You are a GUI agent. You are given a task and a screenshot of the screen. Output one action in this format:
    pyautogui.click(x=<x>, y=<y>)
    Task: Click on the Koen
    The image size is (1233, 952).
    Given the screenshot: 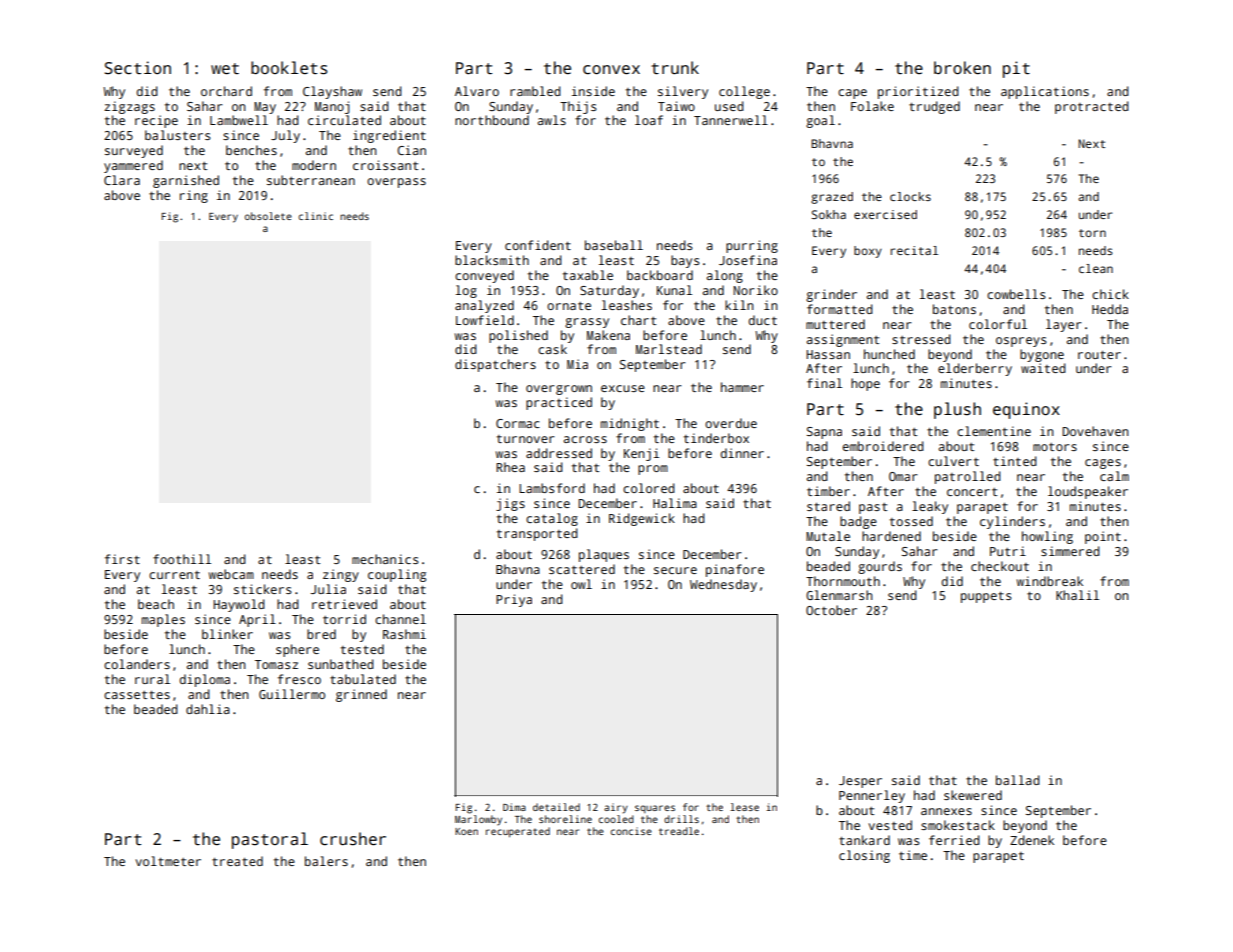 What is the action you would take?
    pyautogui.click(x=466, y=831)
